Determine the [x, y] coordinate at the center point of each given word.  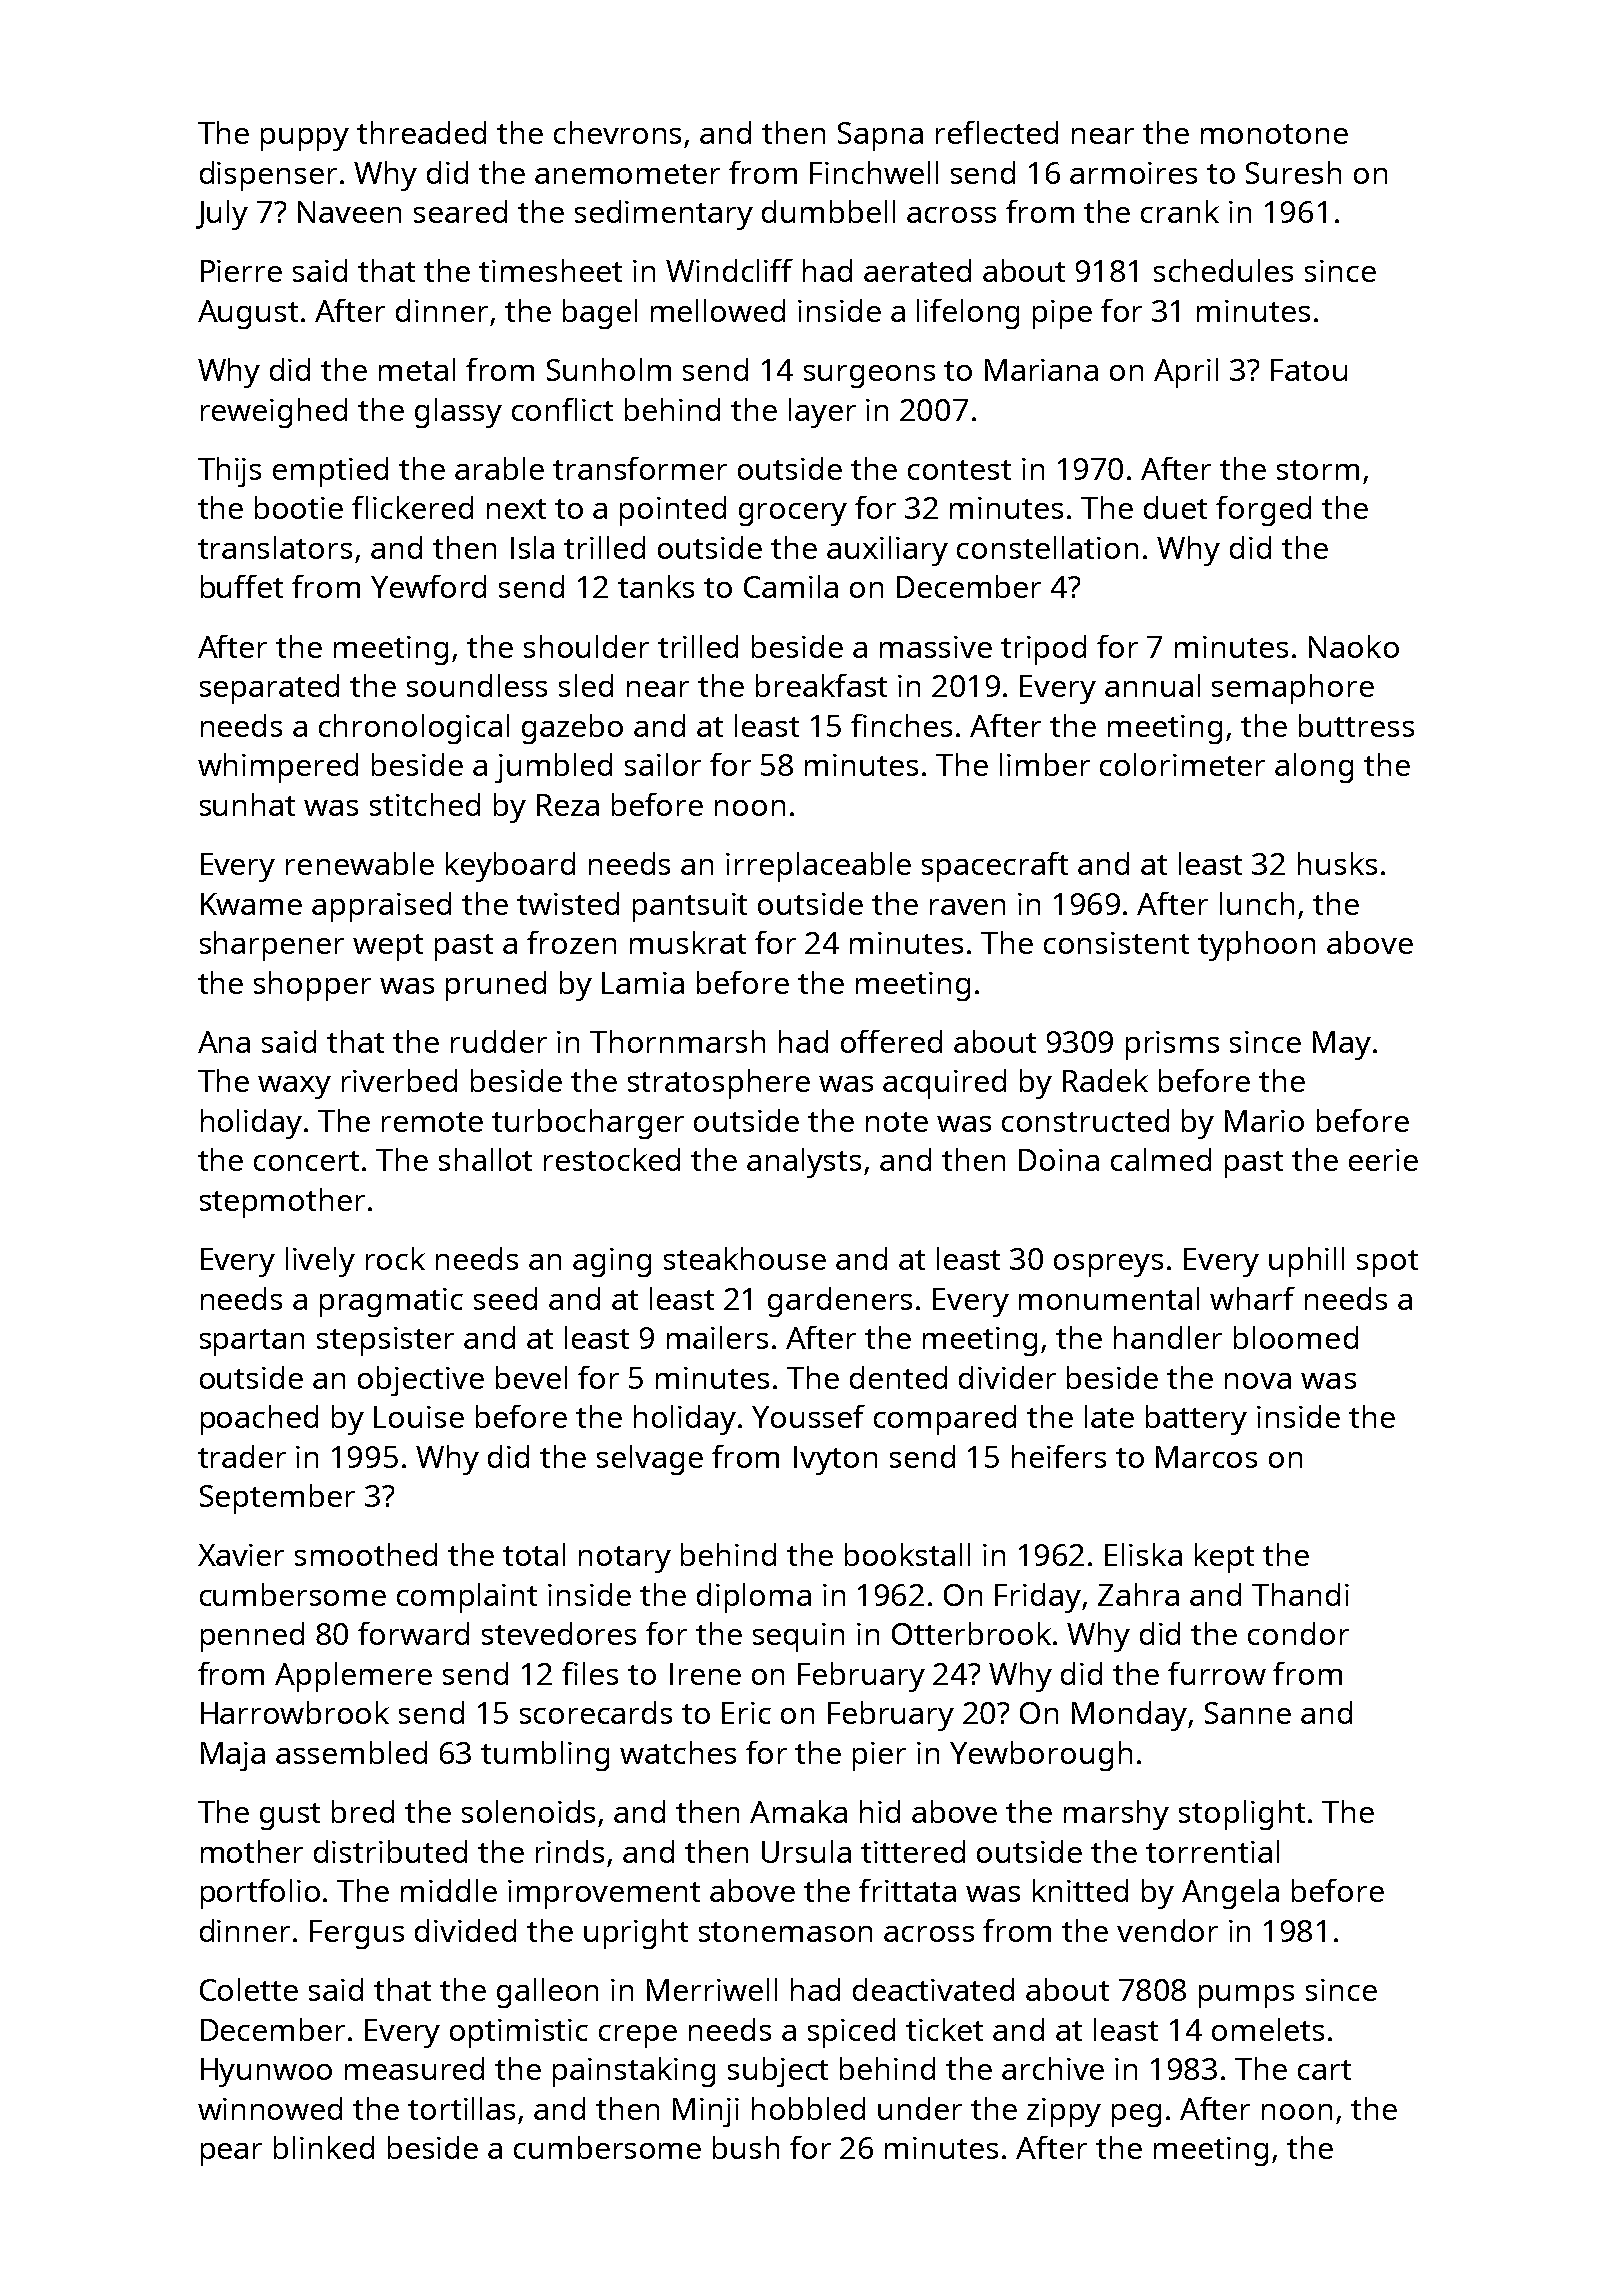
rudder [499, 1041]
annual [1152, 685]
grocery [793, 514]
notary [625, 1559]
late [1109, 1416]
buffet [242, 586]
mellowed [718, 310]
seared [460, 211]
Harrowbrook [295, 1712]
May [1342, 1045]
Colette [249, 1989]
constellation [1047, 547]
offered [891, 1041]
